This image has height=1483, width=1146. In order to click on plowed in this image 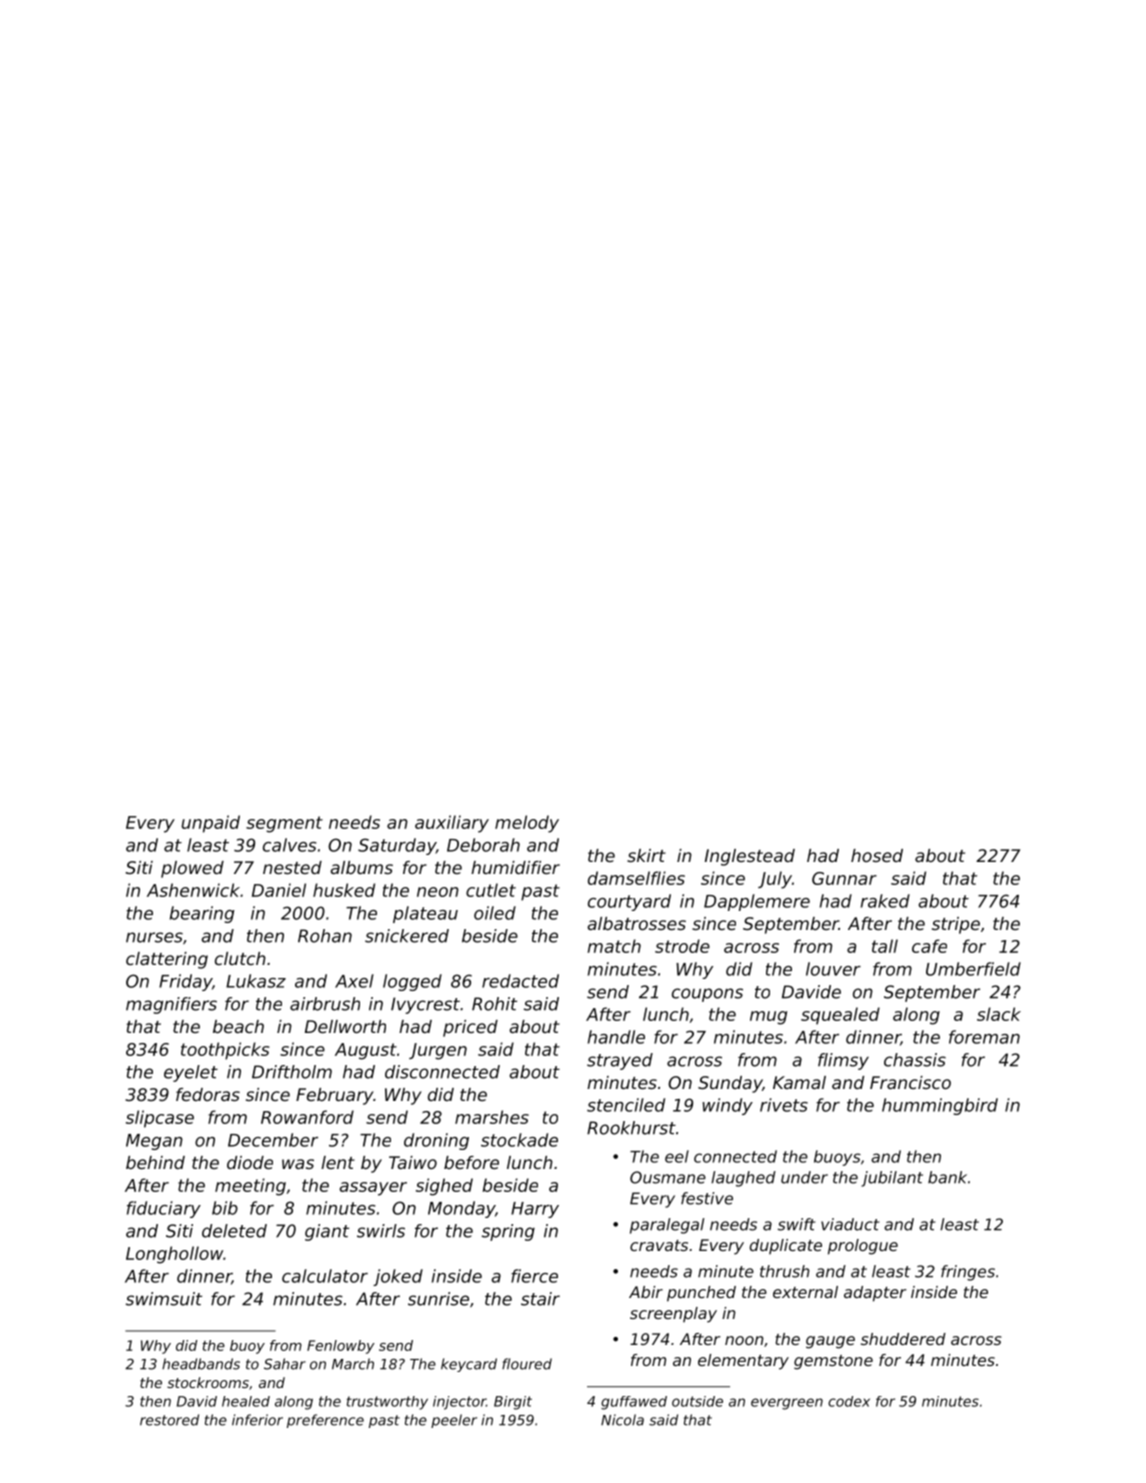, I will do `click(192, 869)`.
